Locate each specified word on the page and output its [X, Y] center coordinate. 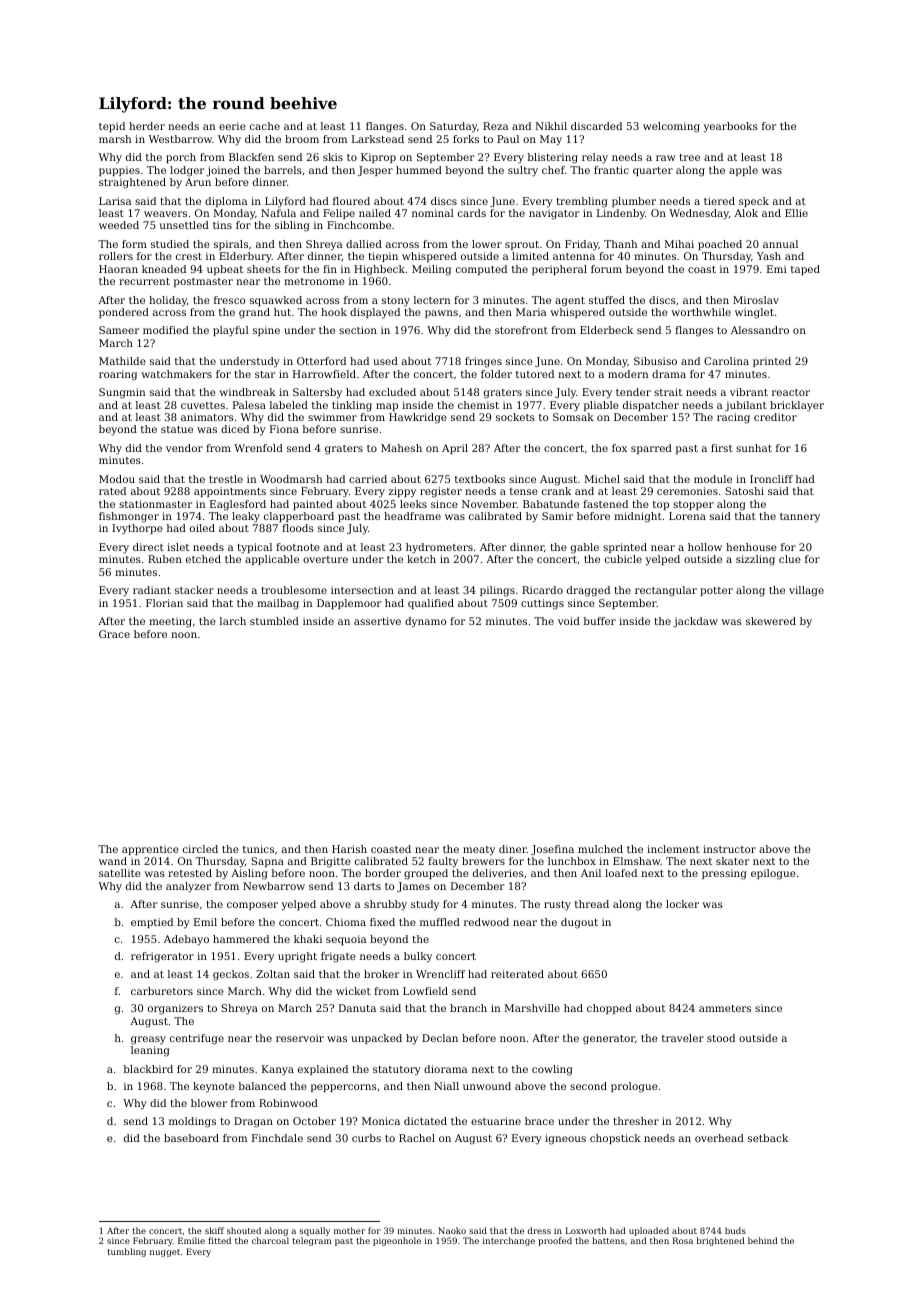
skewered [771, 621]
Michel [602, 479]
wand [113, 861]
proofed [555, 1241]
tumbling [126, 1252]
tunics [258, 849]
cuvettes [203, 405]
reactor [791, 392]
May [551, 140]
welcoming [671, 127]
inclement [673, 849]
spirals [231, 245]
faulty [443, 862]
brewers [483, 861]
